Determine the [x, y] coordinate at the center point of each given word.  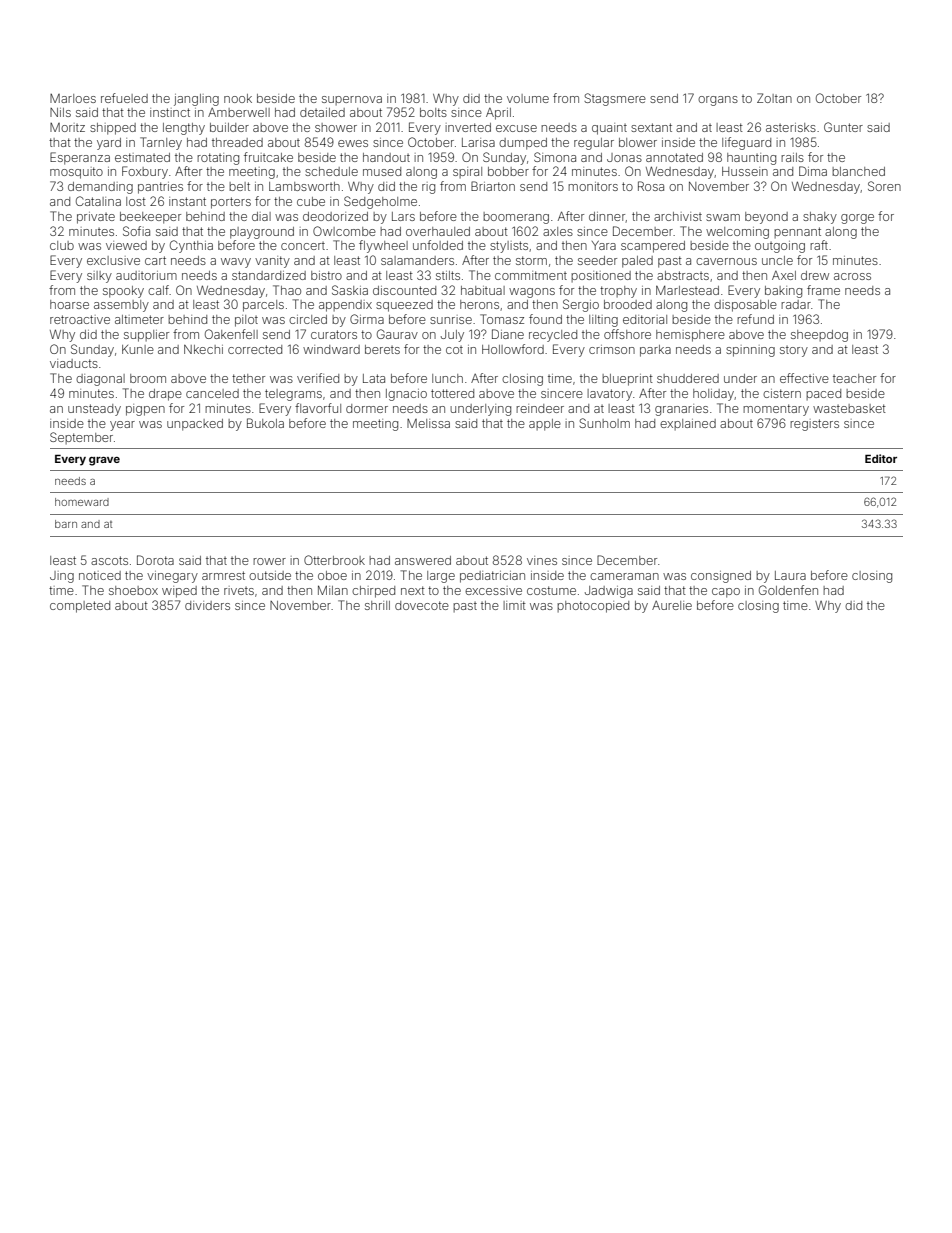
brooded [628, 304]
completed [80, 607]
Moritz [67, 127]
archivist [678, 216]
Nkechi [203, 349]
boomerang [516, 218]
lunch [447, 378]
